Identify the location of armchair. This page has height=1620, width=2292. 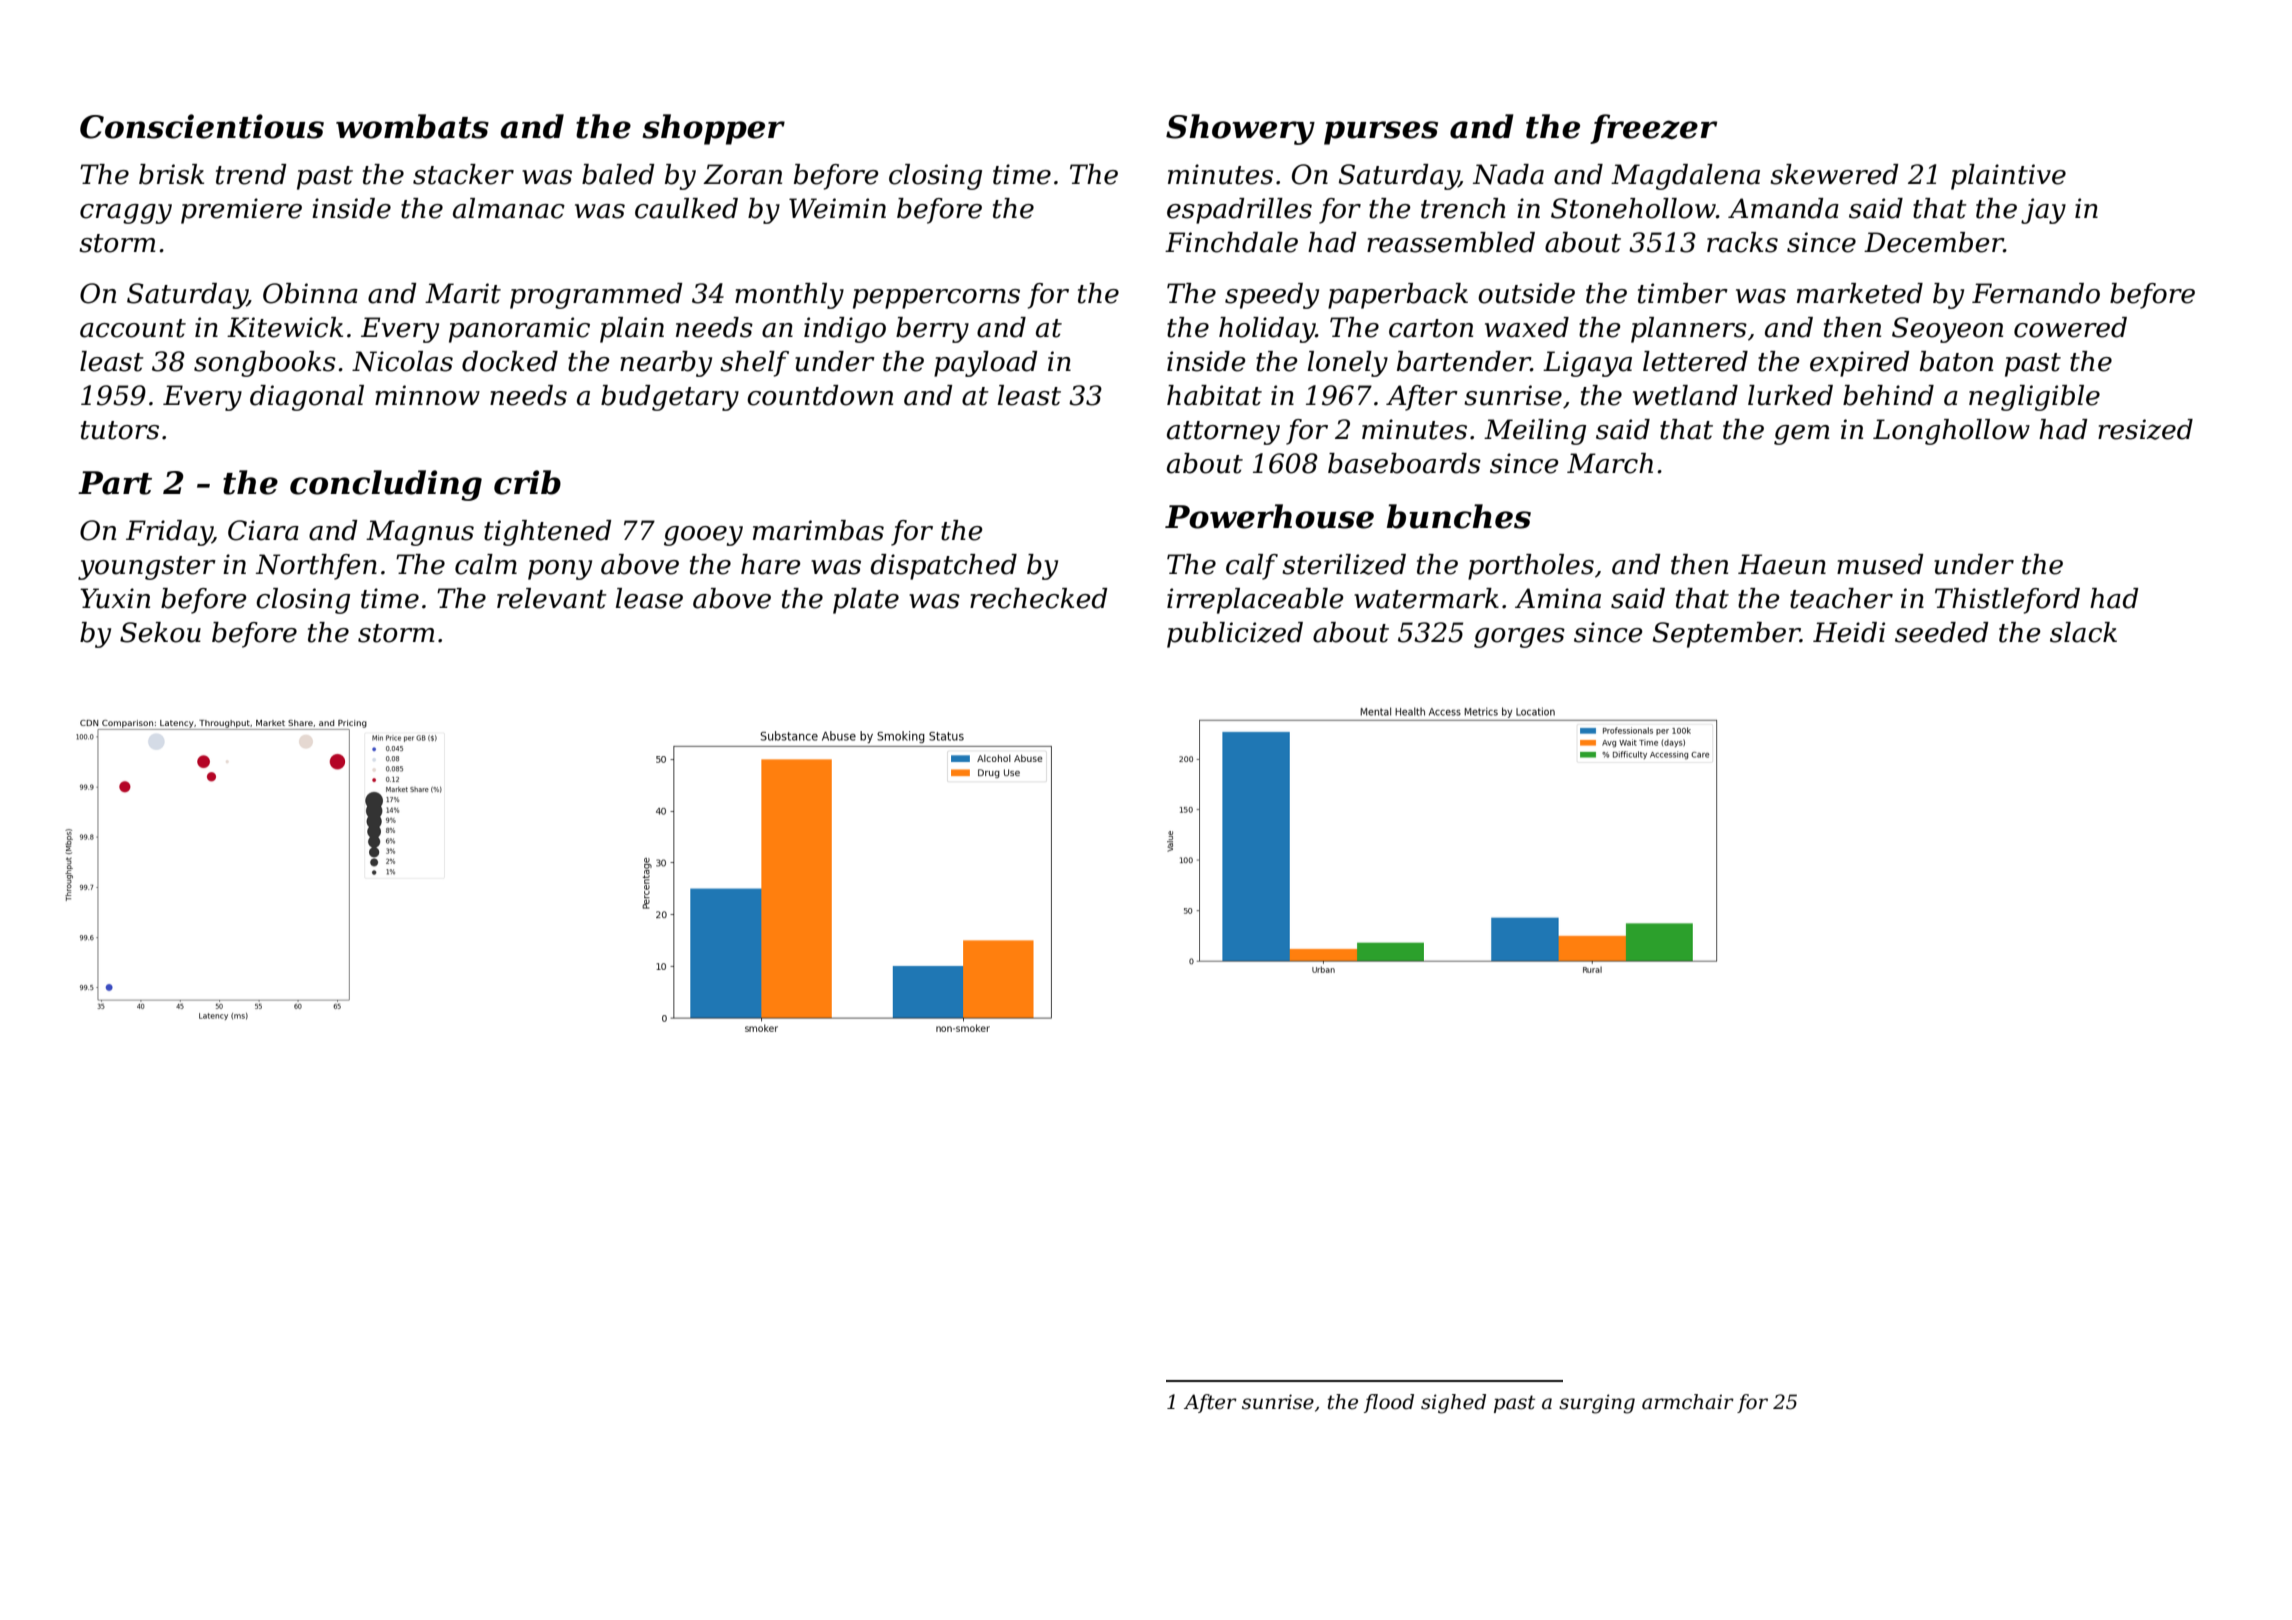
(1688, 1402).
